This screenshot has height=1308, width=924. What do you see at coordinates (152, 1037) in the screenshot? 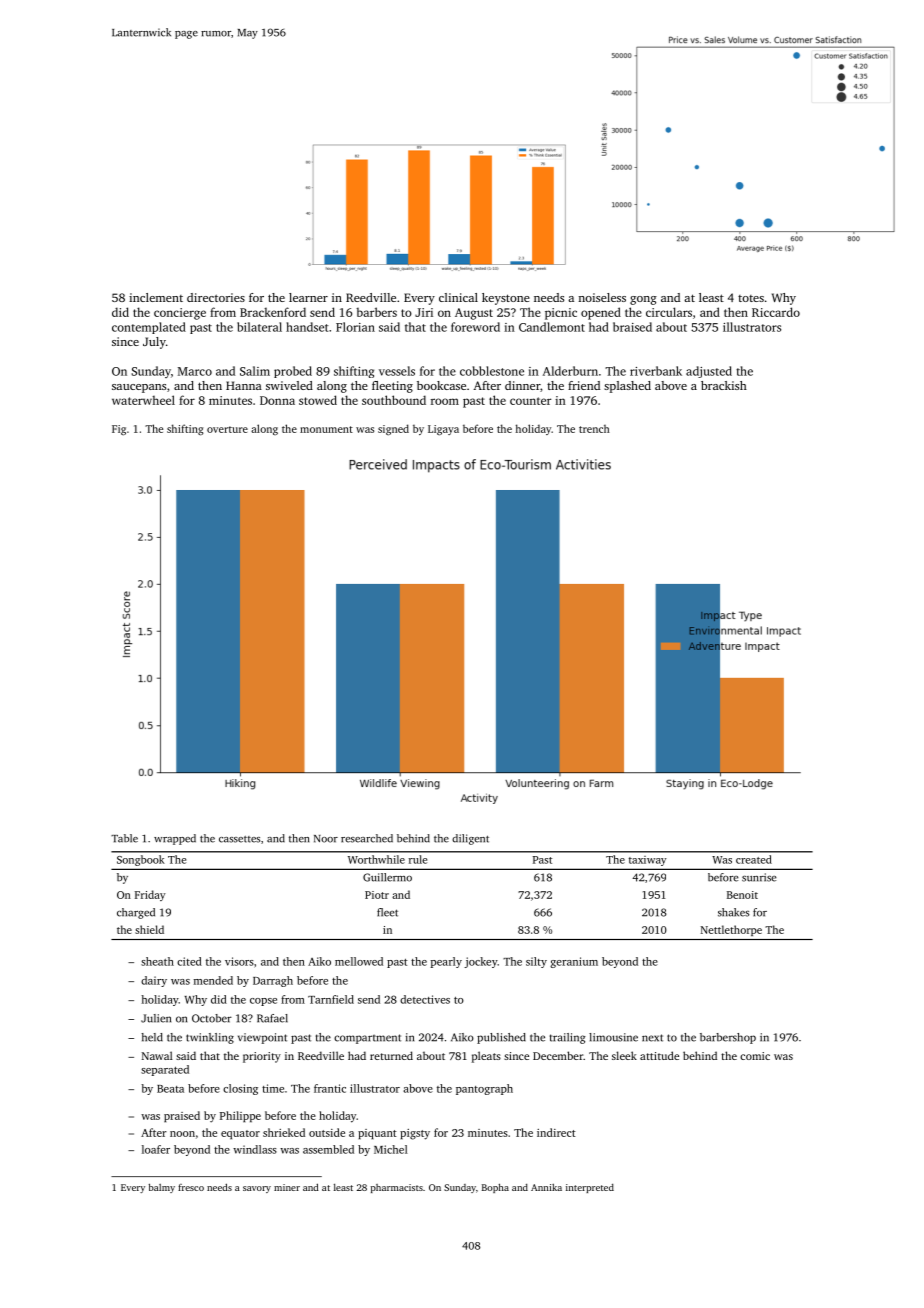
I see `held` at bounding box center [152, 1037].
